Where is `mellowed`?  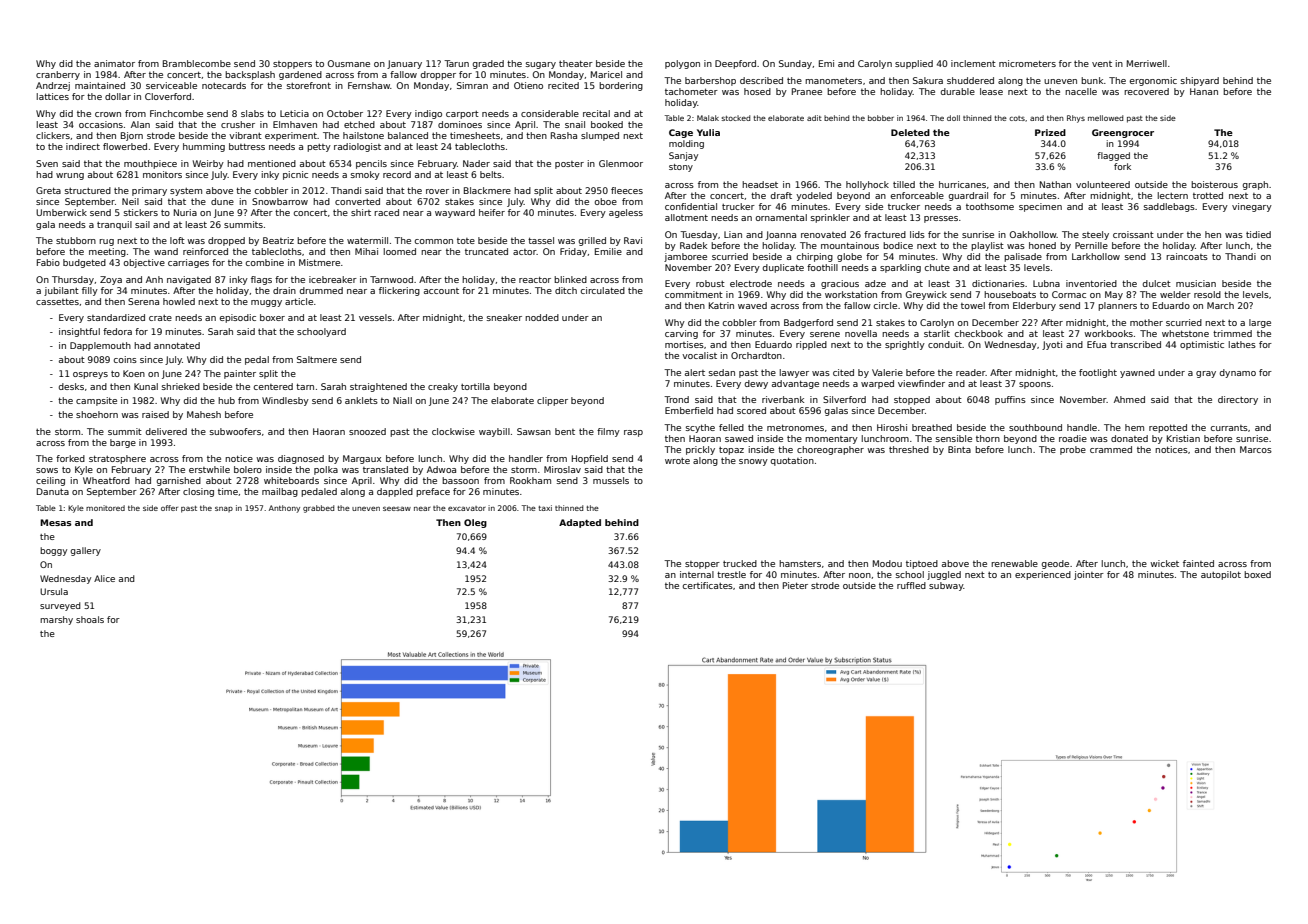 mellowed is located at coordinates (1105, 118).
